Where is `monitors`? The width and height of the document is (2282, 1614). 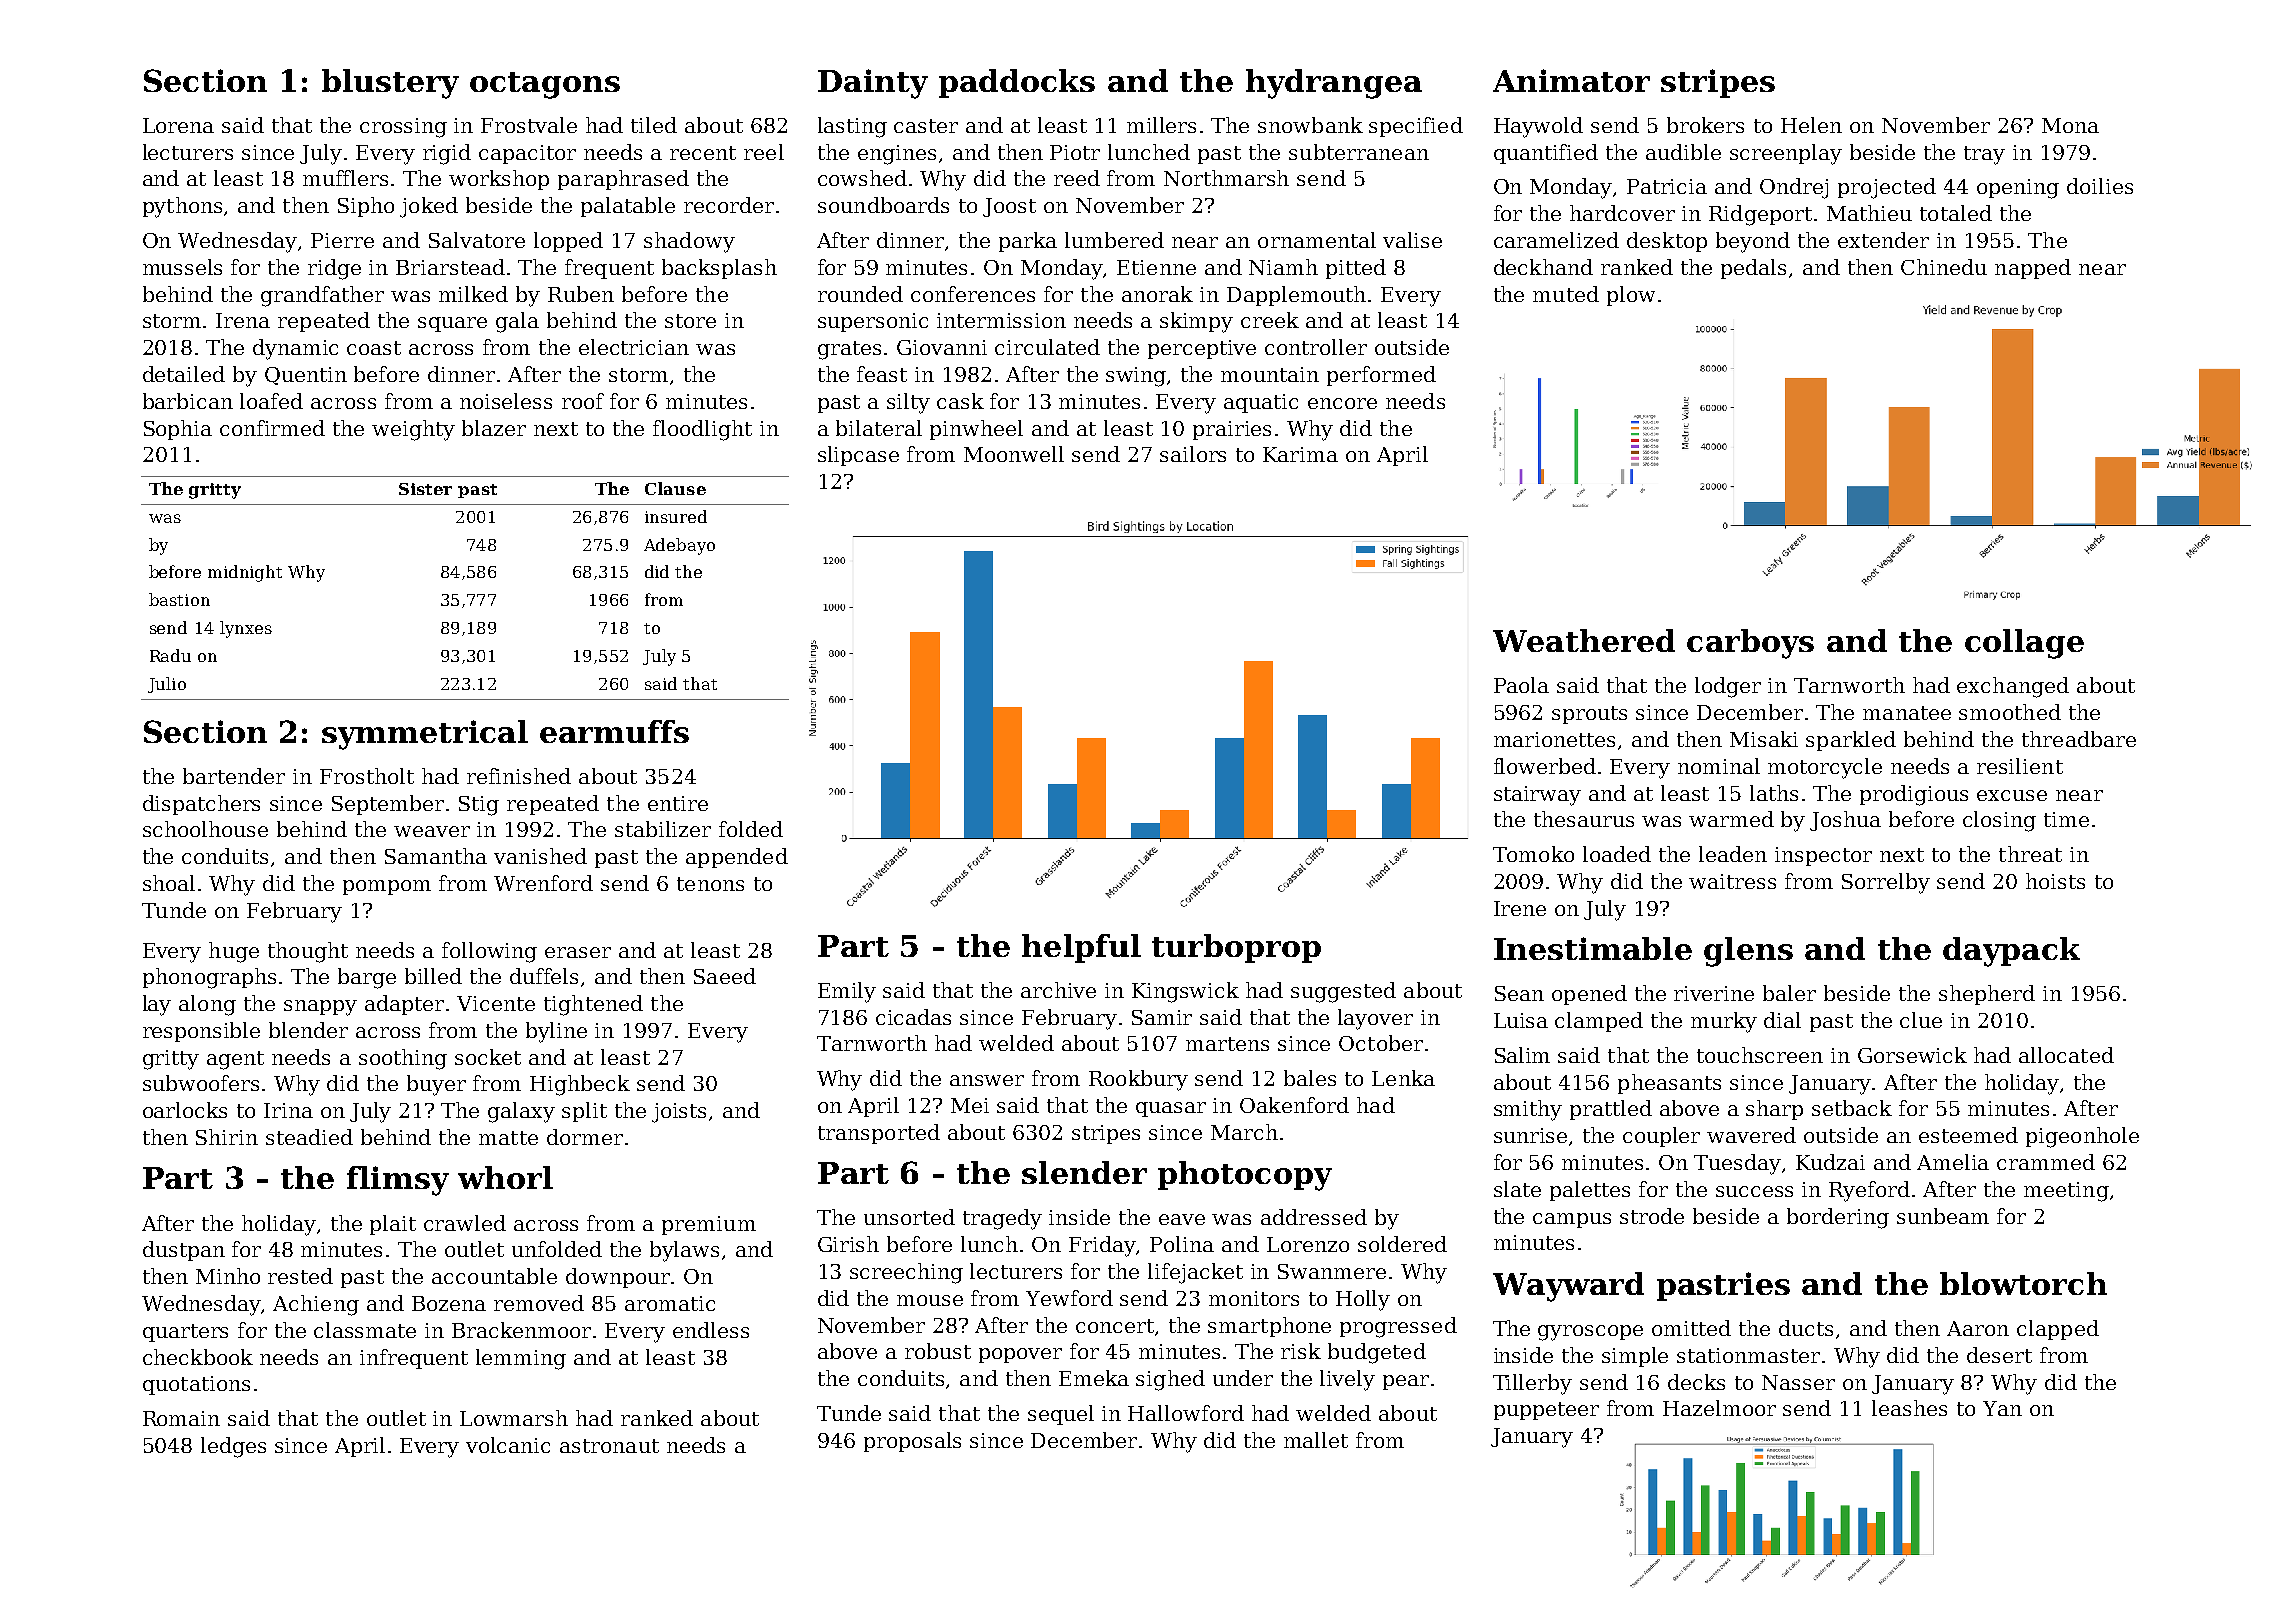
monitors is located at coordinates (1254, 1298).
